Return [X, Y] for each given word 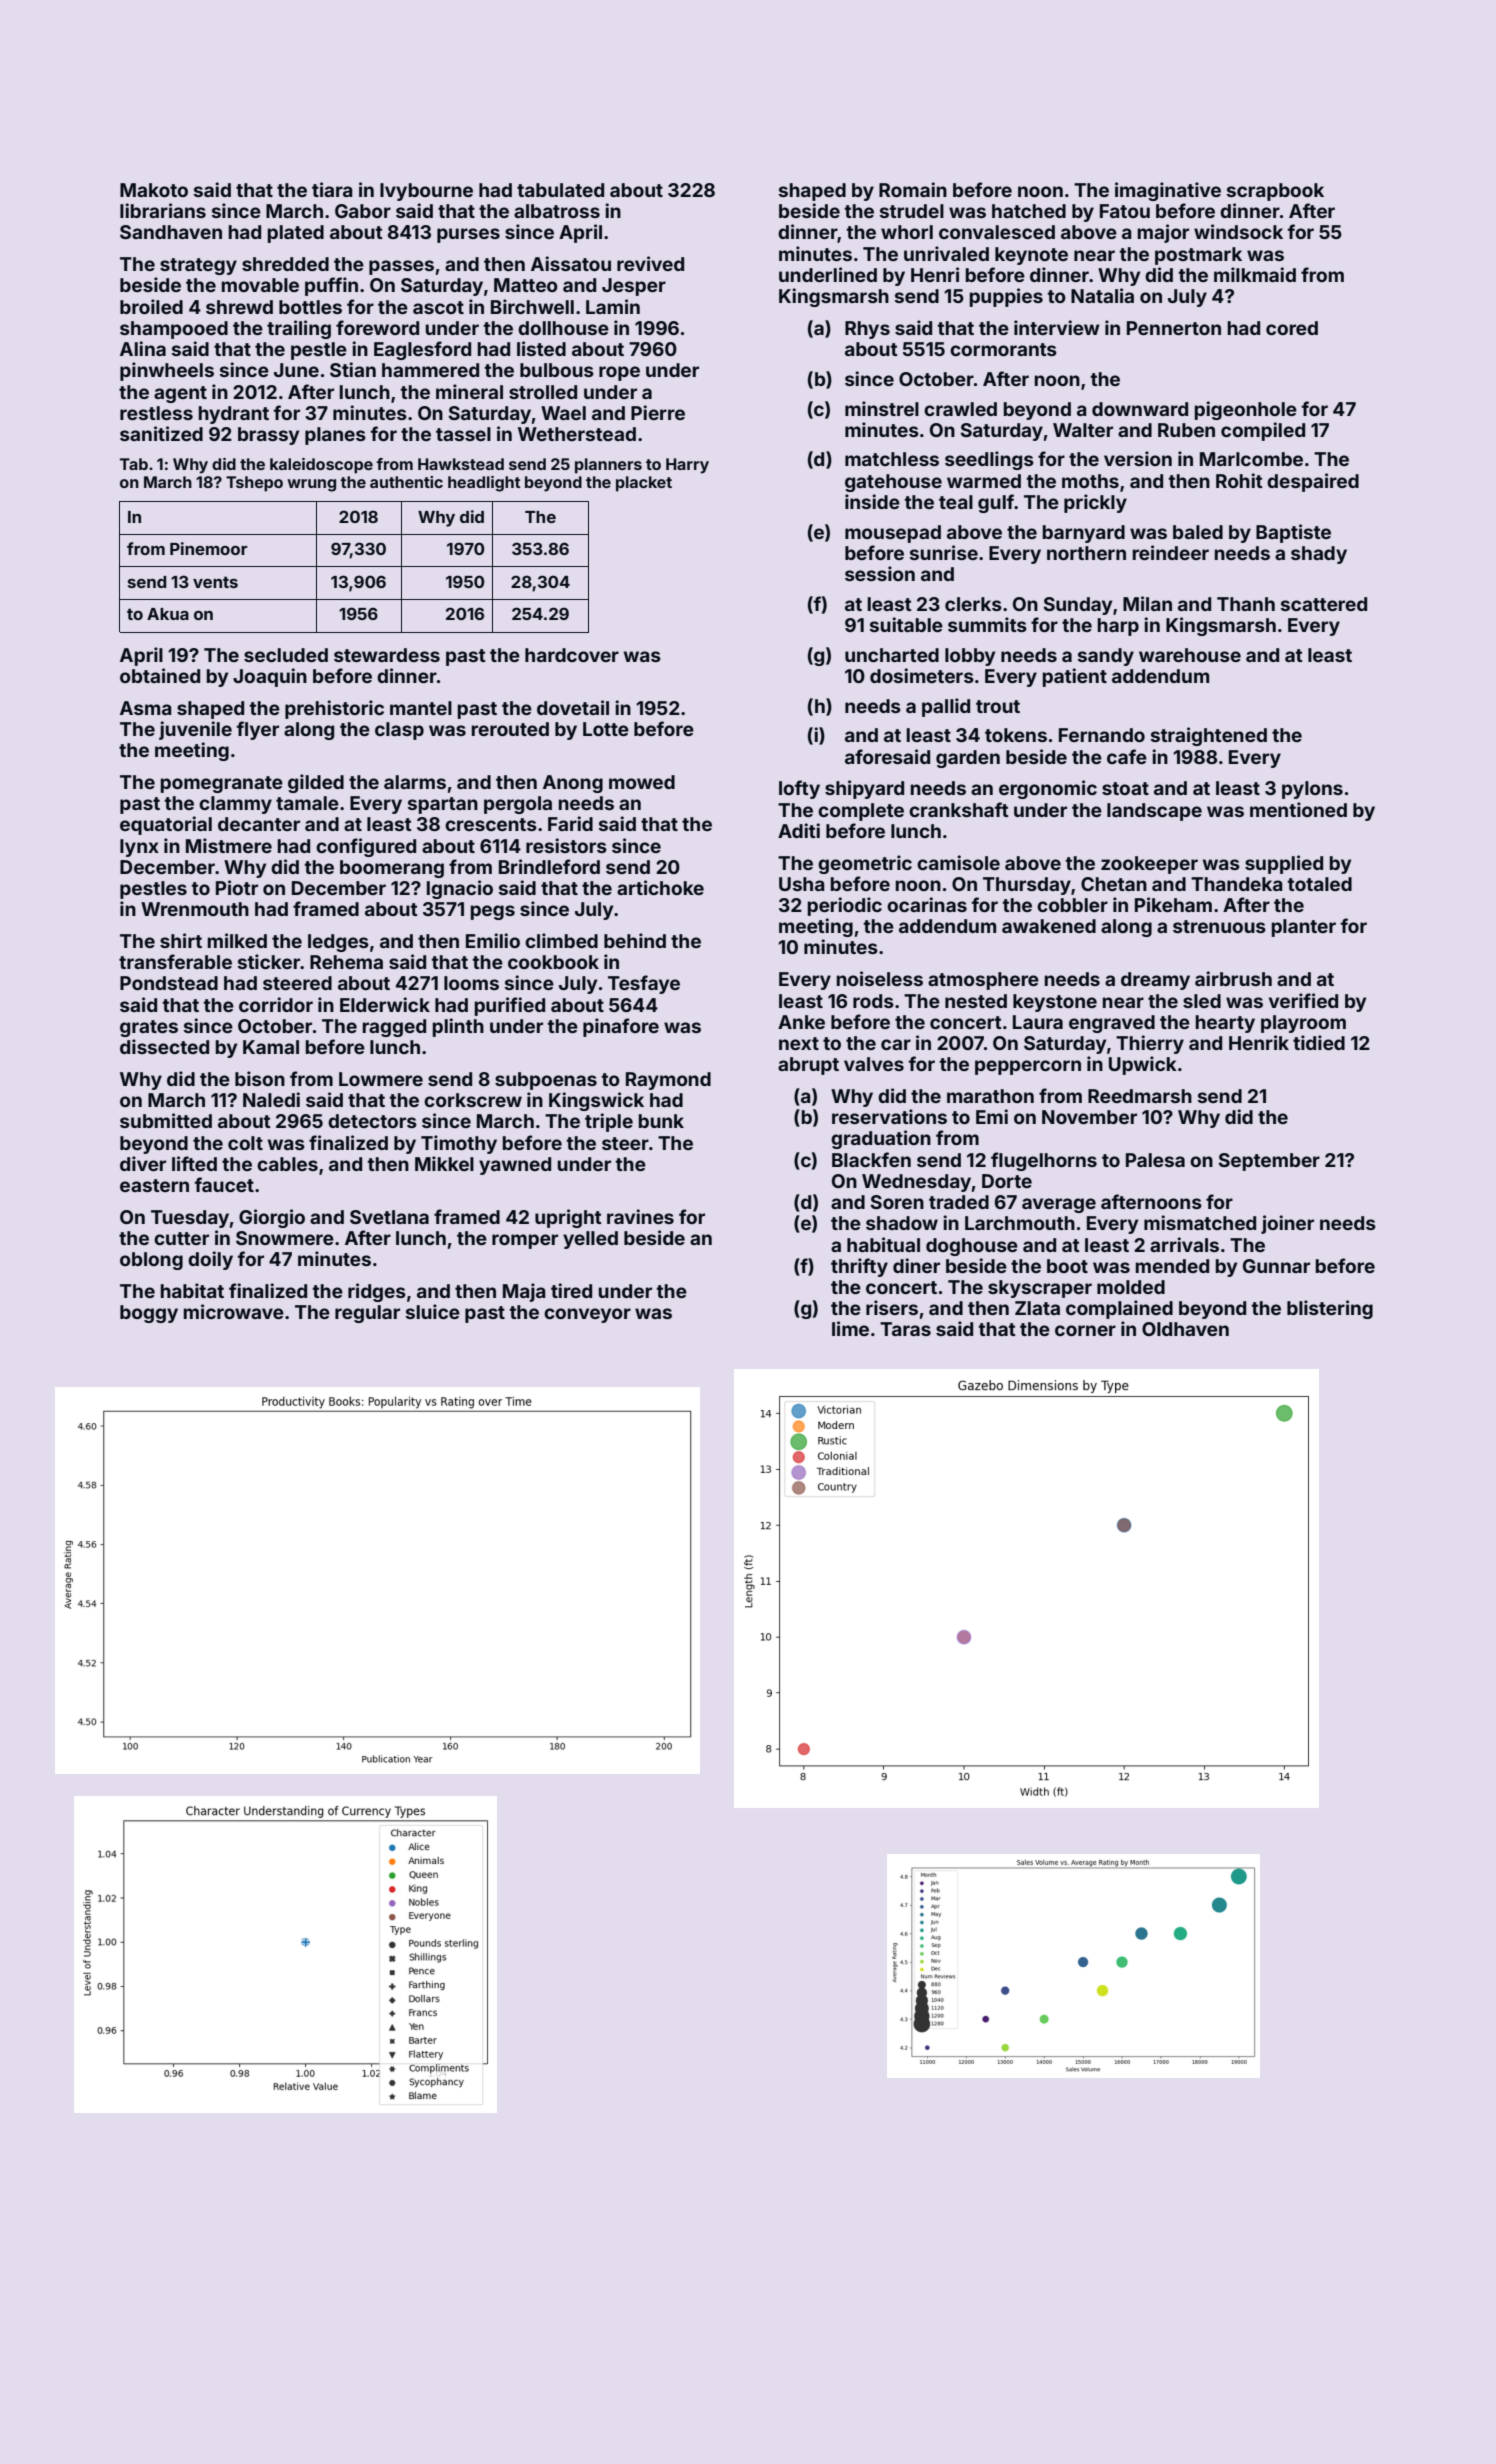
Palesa [1155, 1160]
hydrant [234, 415]
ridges [377, 1292]
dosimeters [922, 675]
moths [1090, 481]
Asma [145, 708]
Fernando [1102, 735]
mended [1172, 1266]
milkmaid [1255, 274]
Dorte [1007, 1181]
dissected [164, 1046]
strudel [912, 211]
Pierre [658, 412]
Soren [897, 1202]
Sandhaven [171, 232]
